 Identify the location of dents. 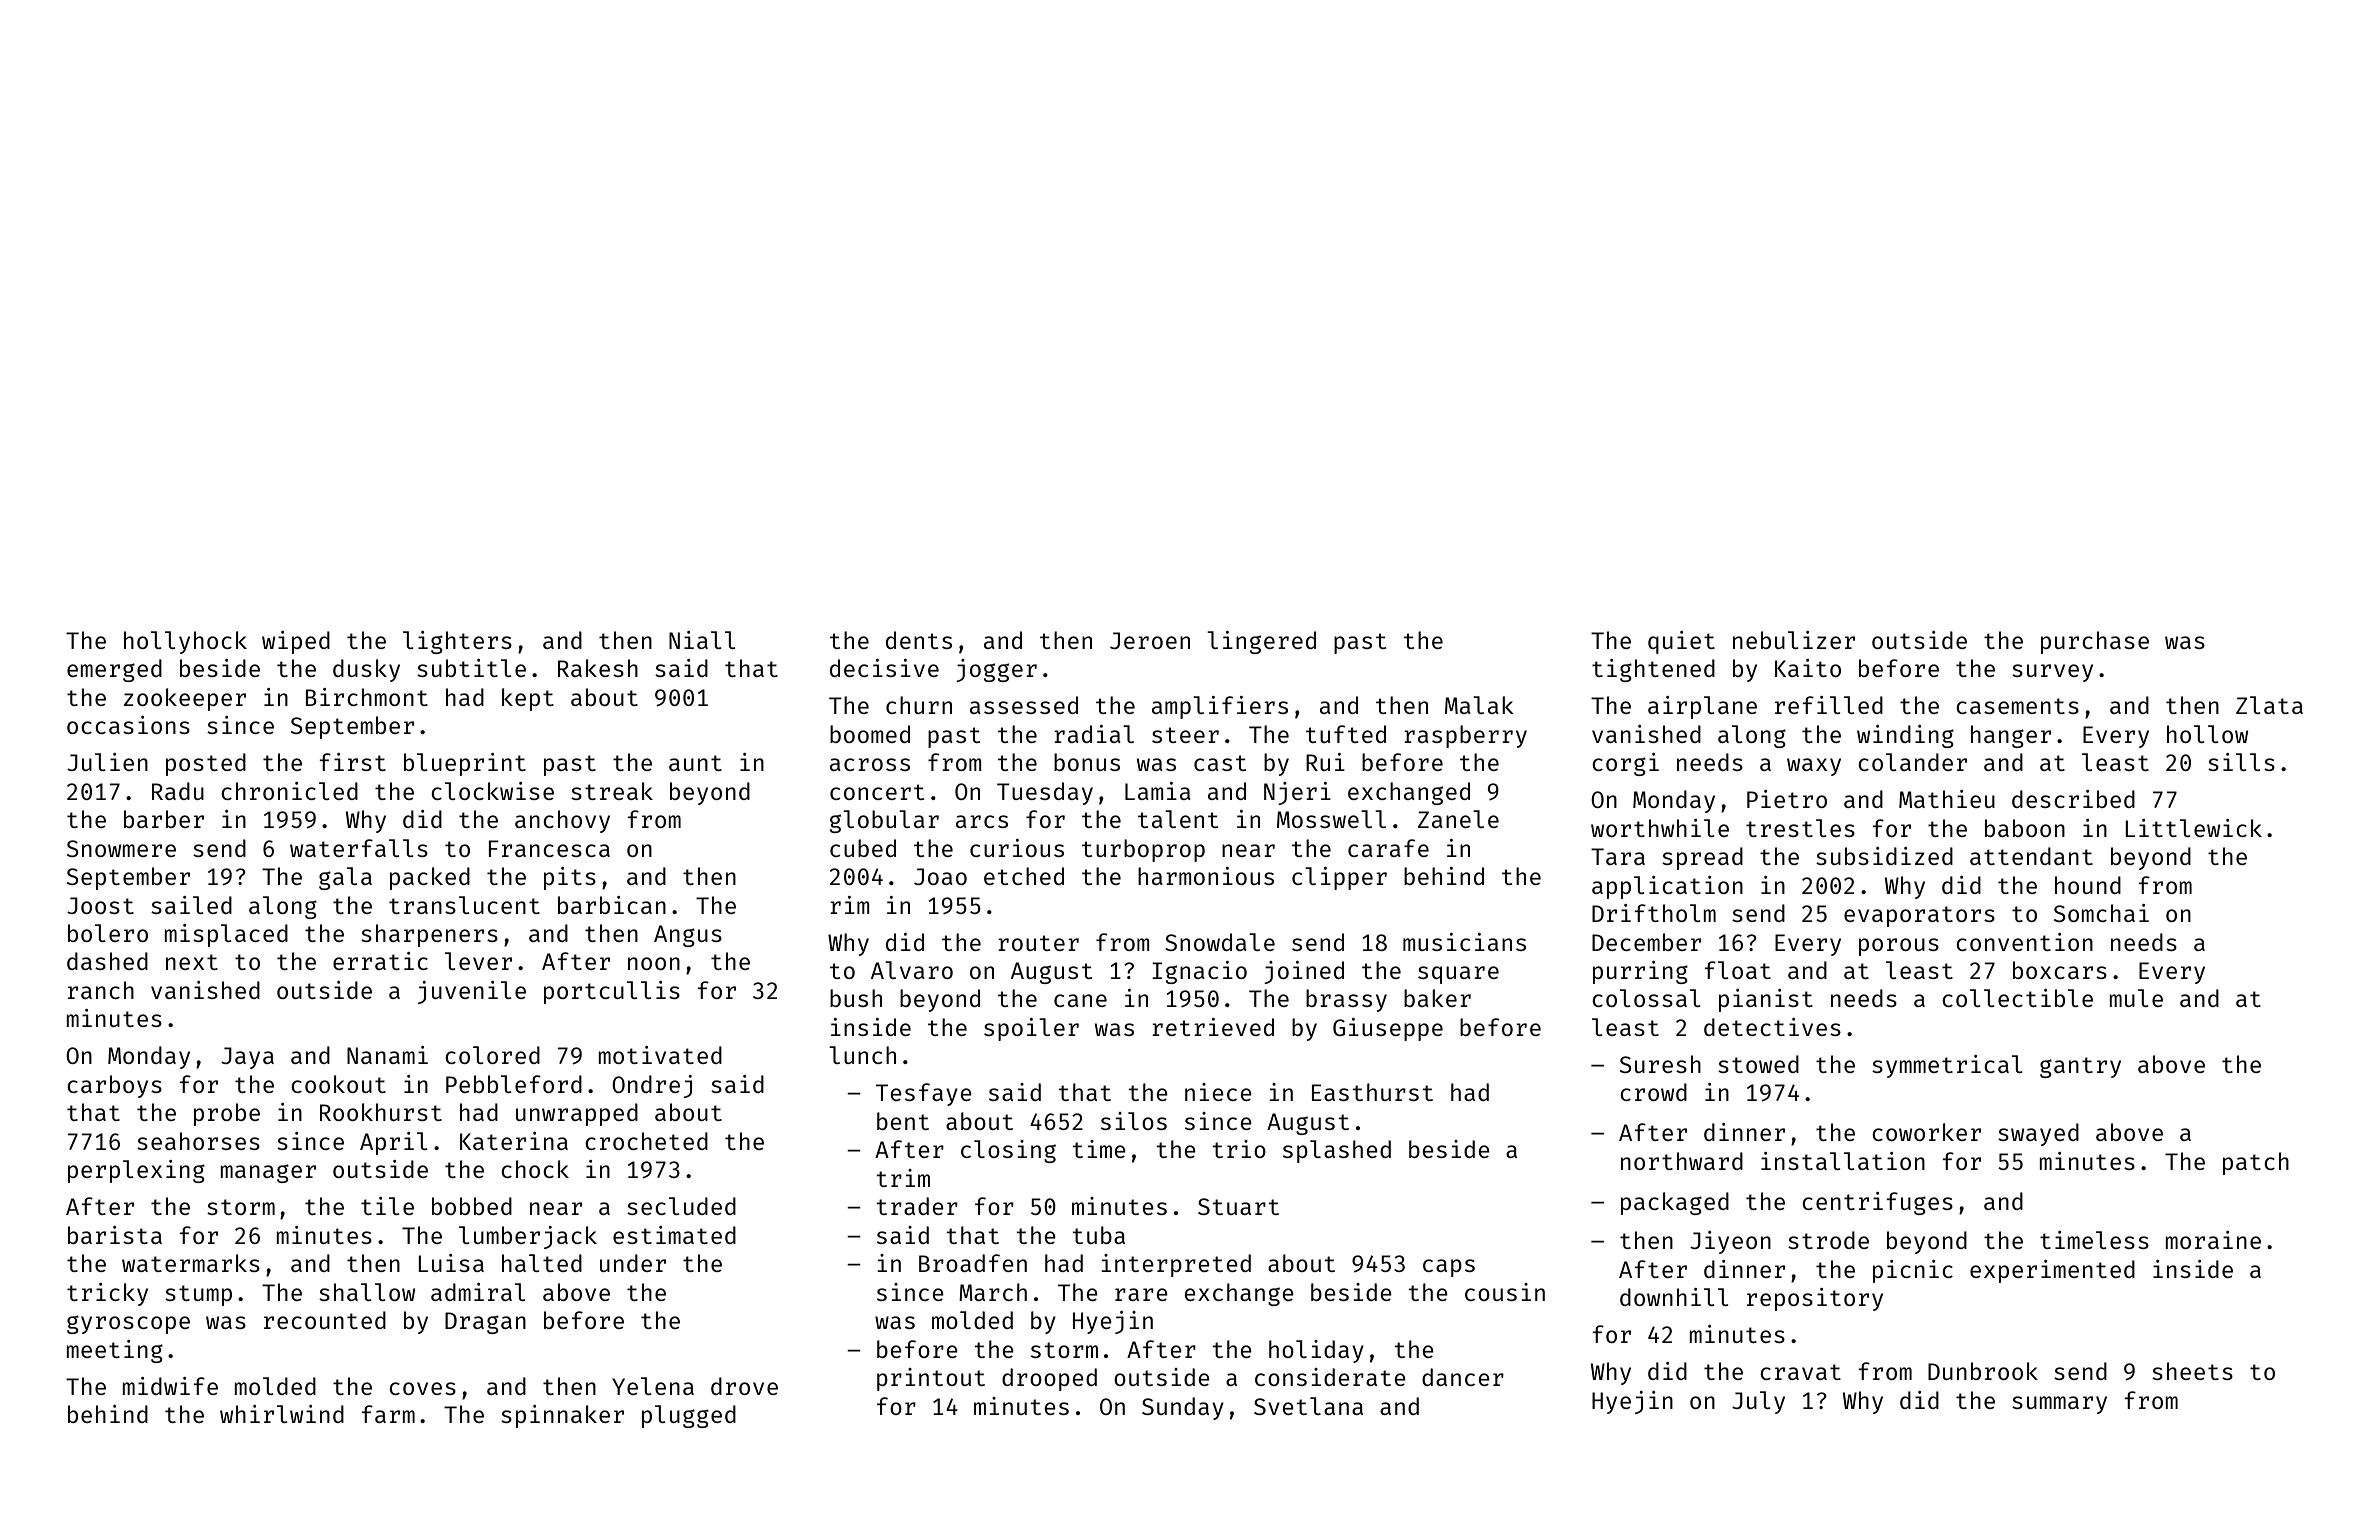
(919, 640).
